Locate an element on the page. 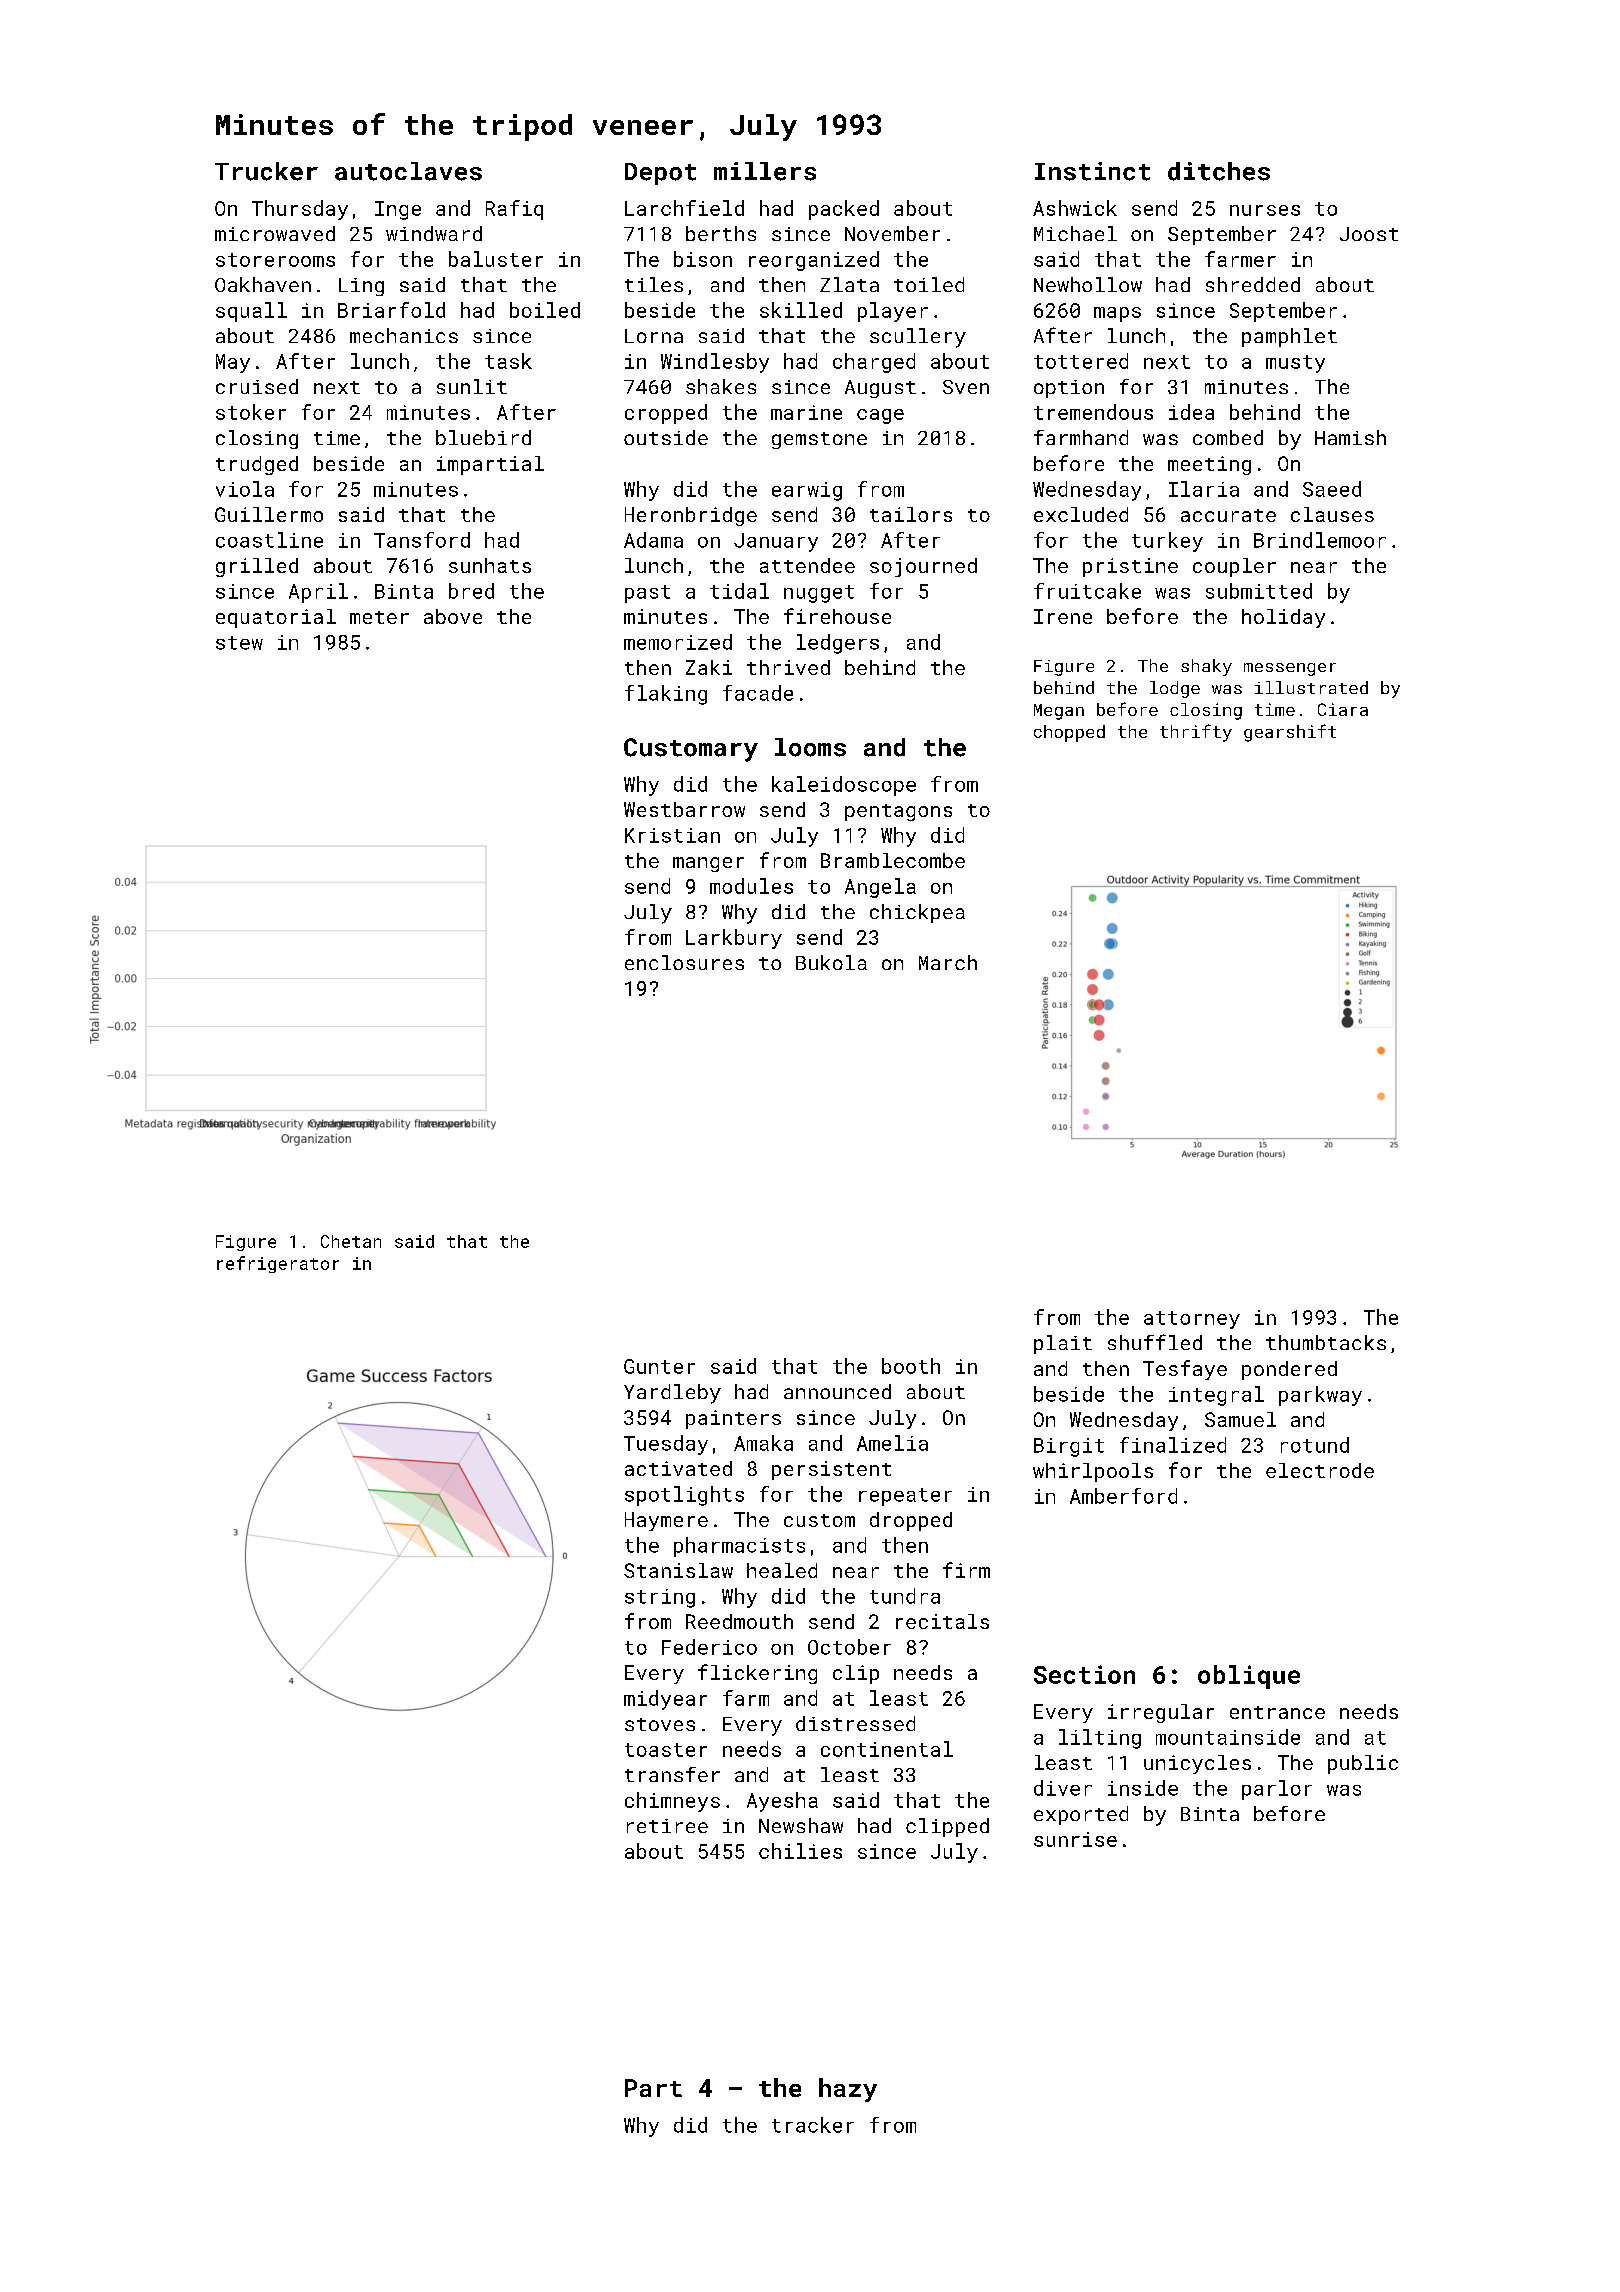 The width and height of the document is (1620, 2292). gearshift is located at coordinates (1290, 733).
